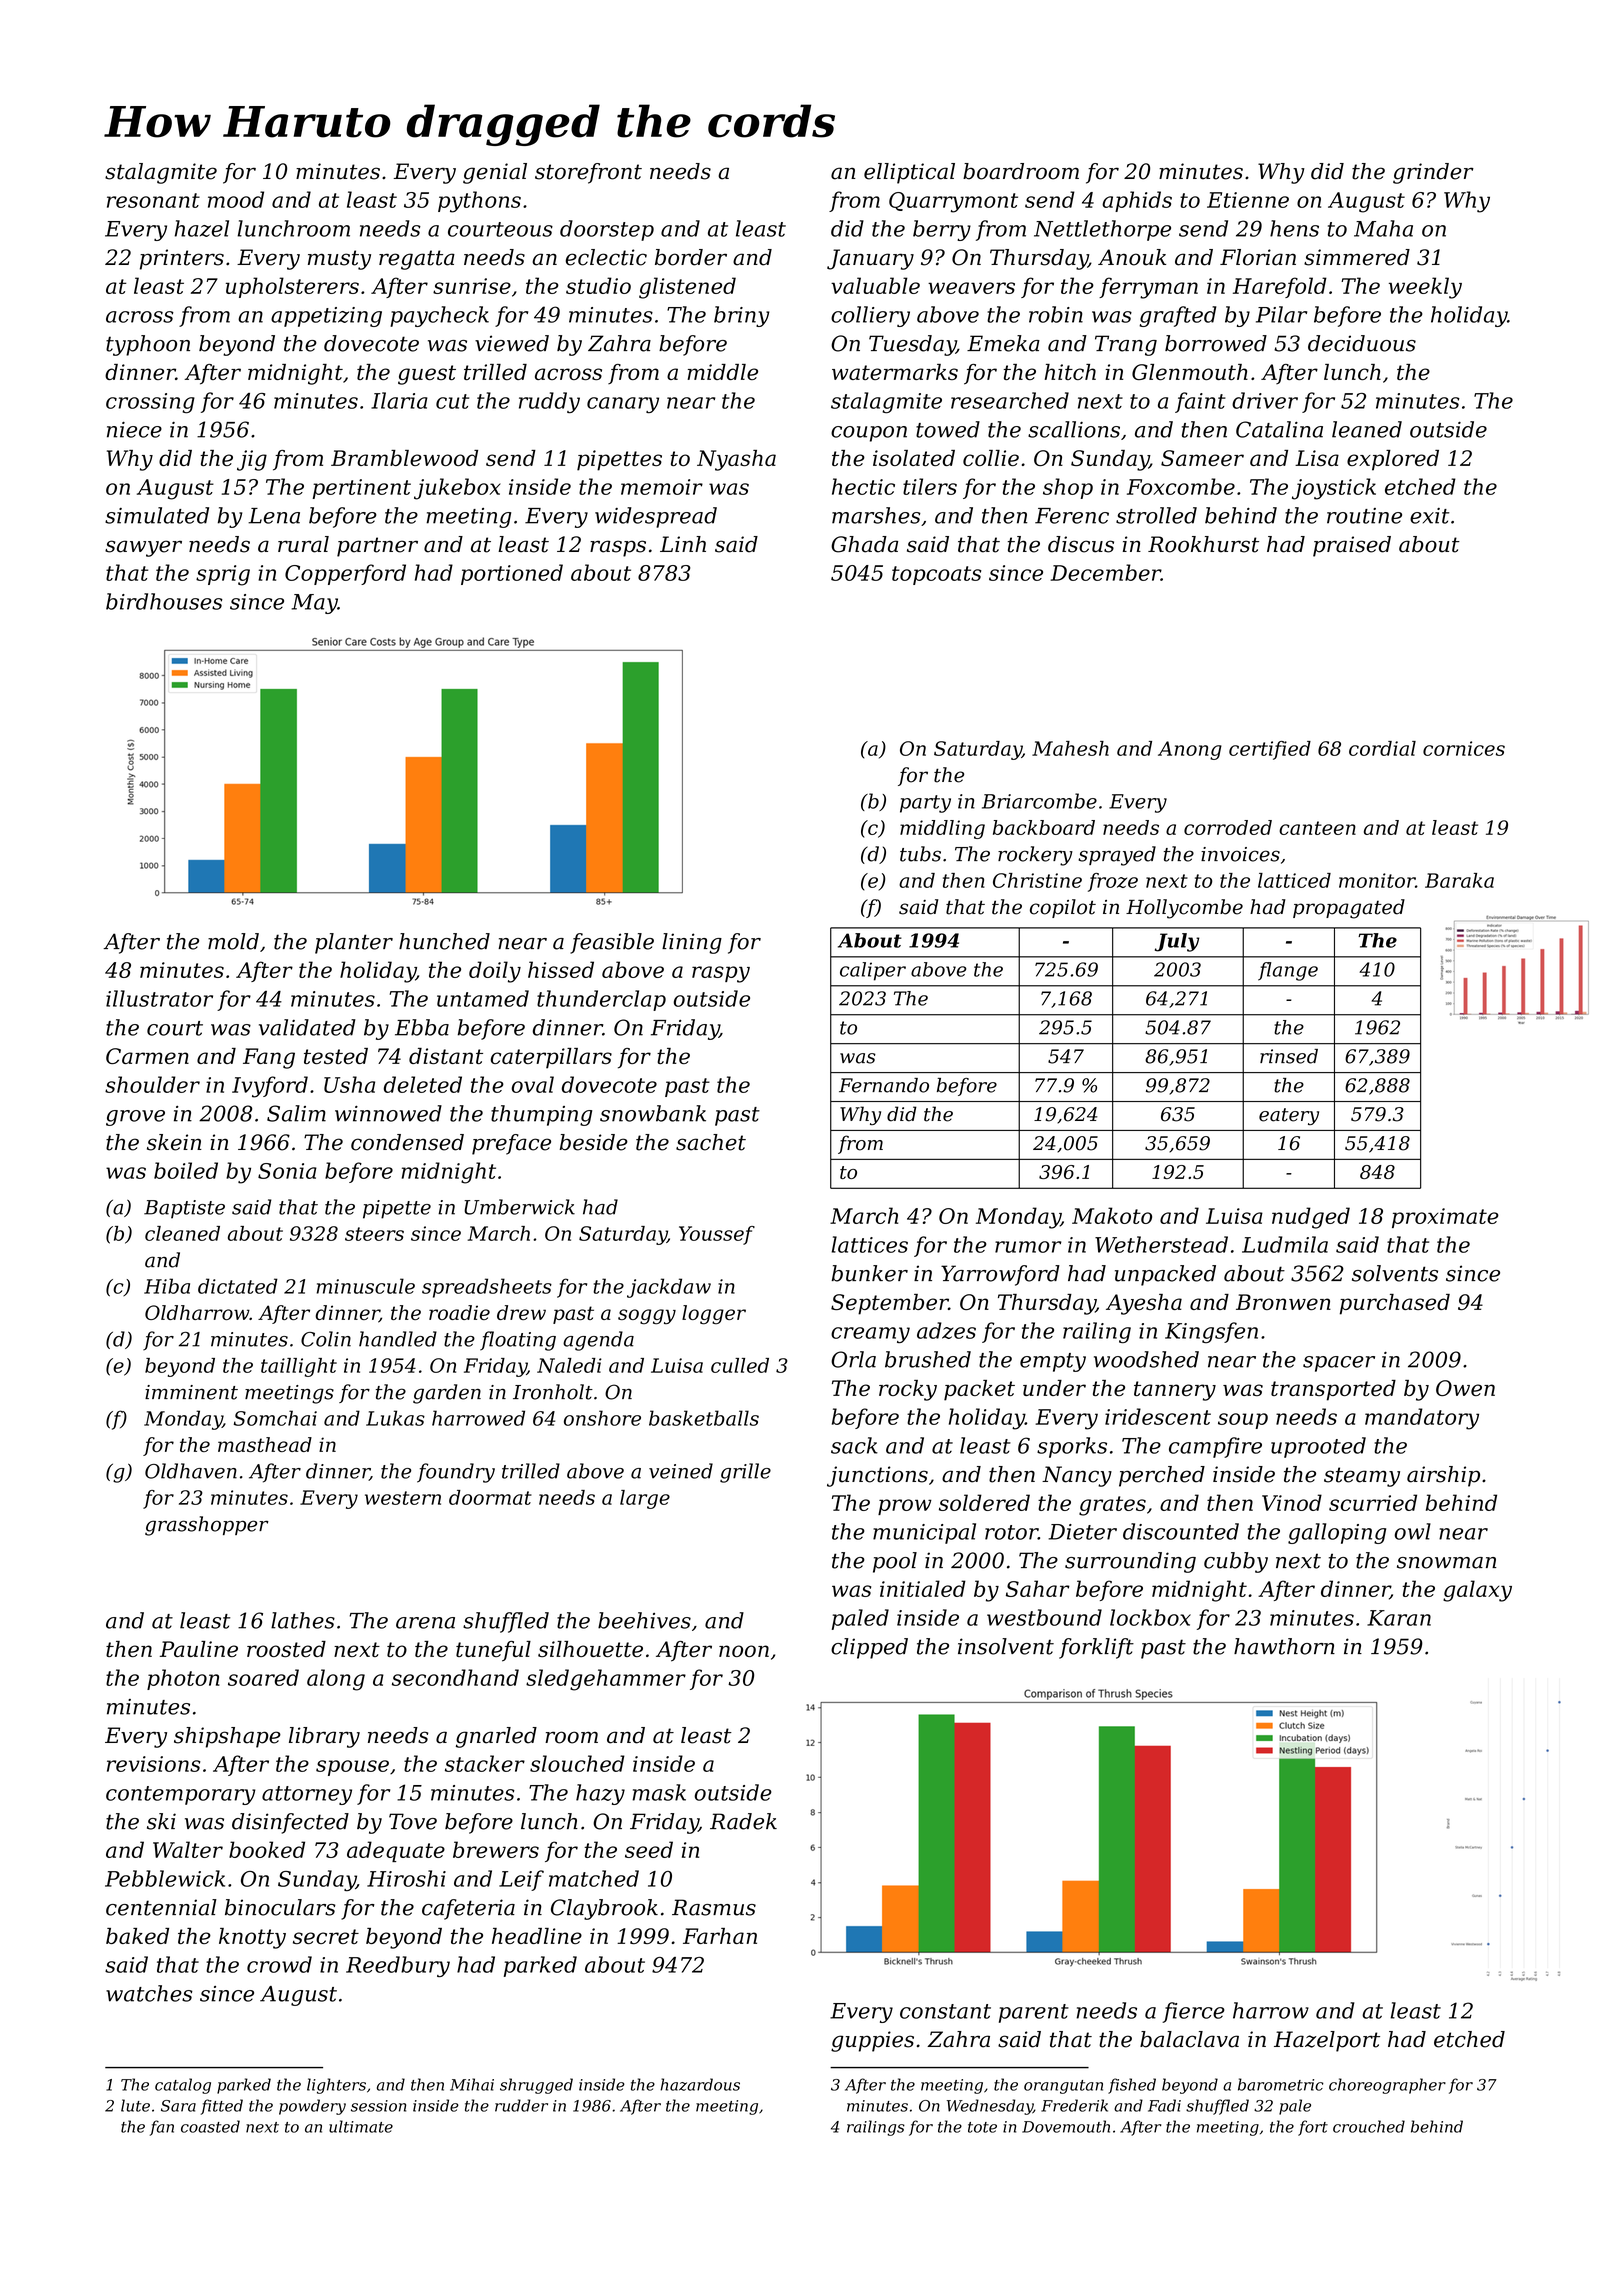 The image size is (1620, 2292). I want to click on Karan, so click(1399, 1618).
